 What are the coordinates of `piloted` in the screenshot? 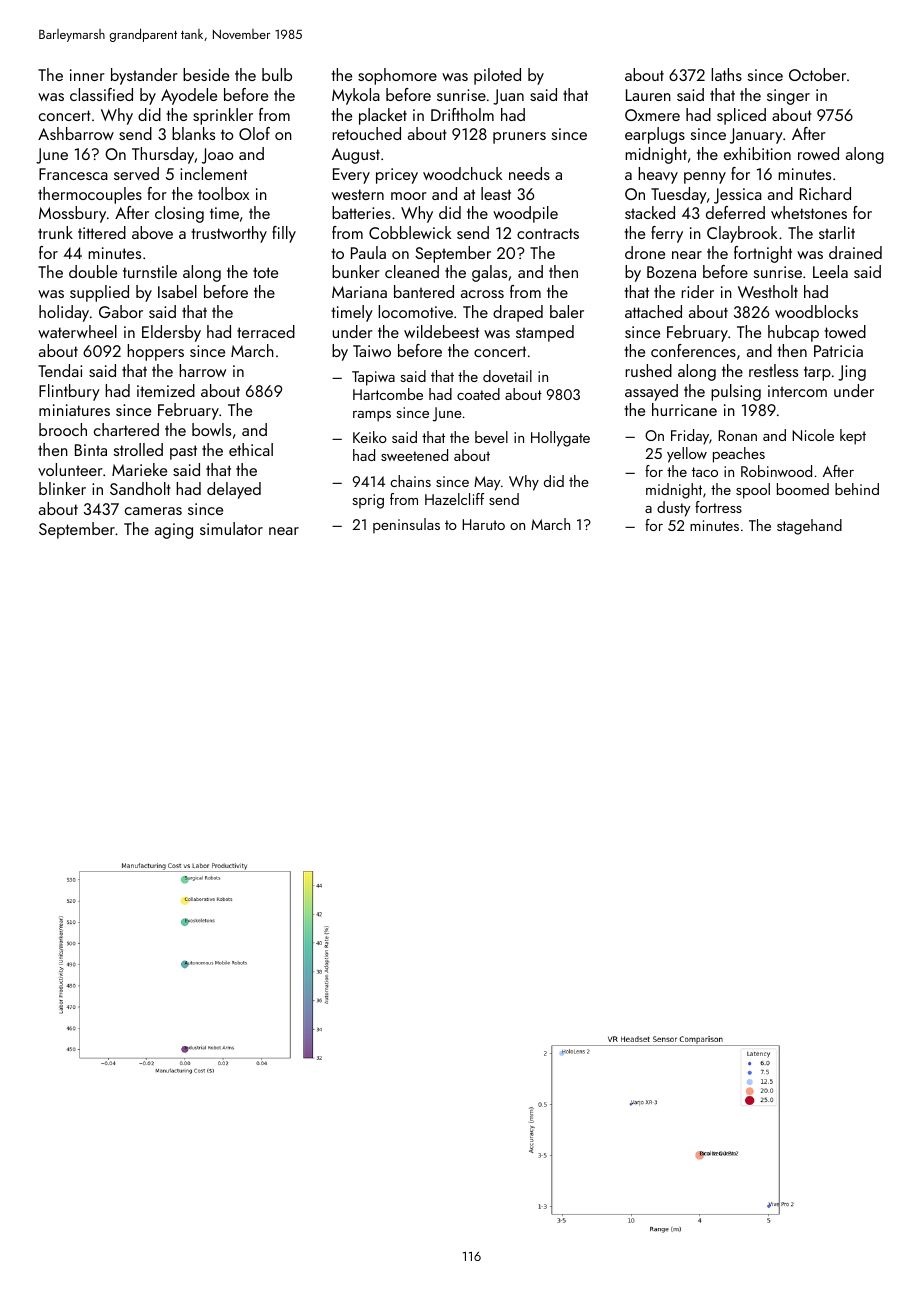 It's located at (497, 76).
